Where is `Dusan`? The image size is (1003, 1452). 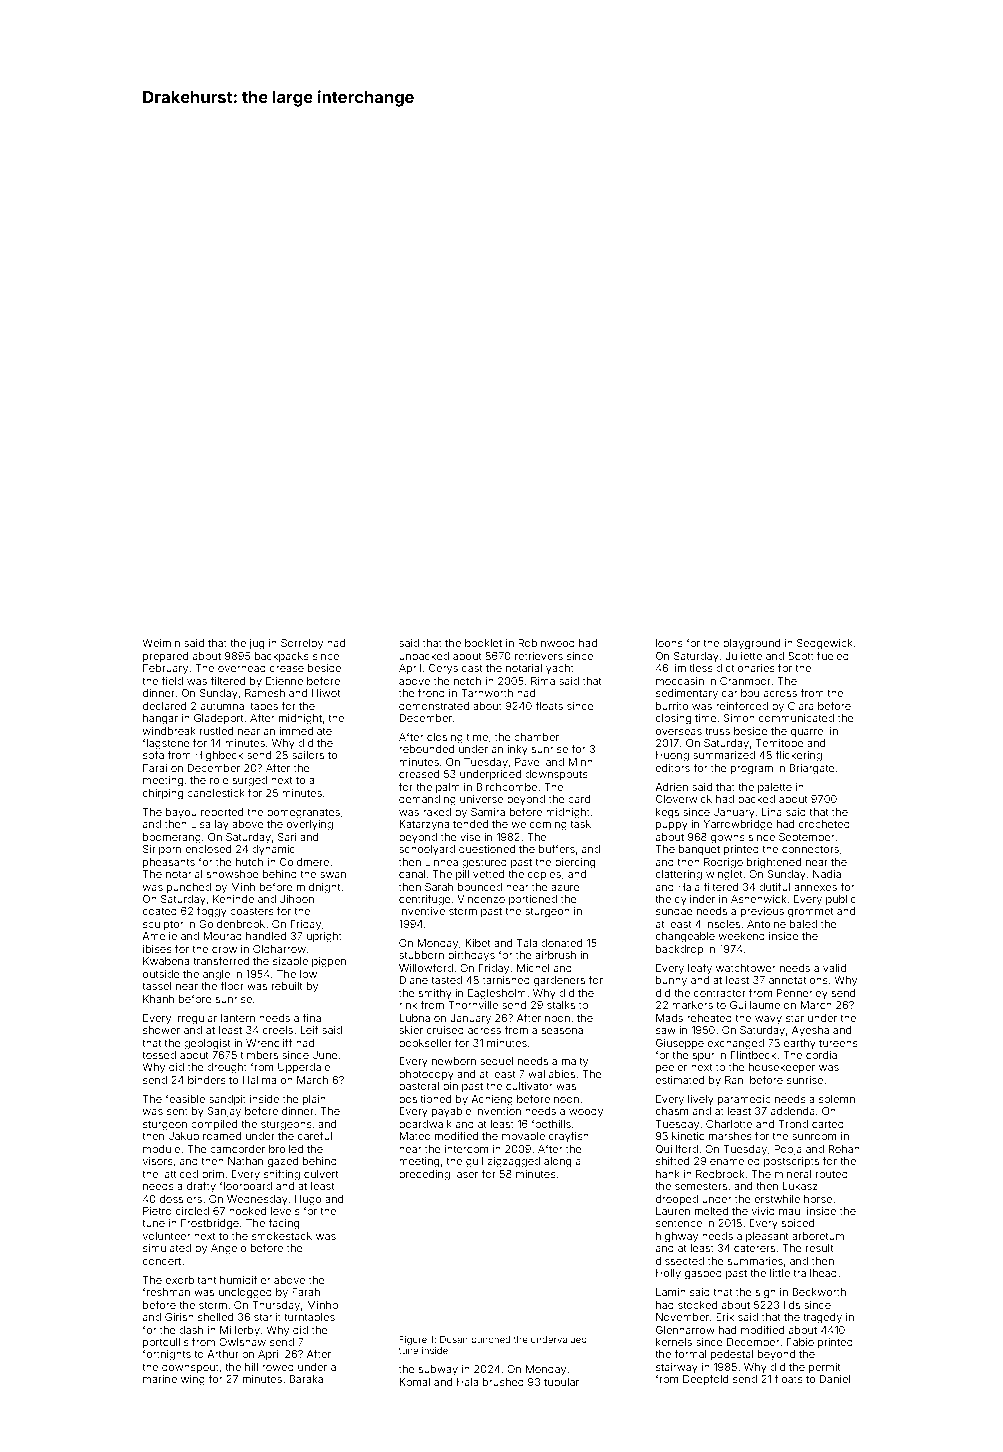 Dusan is located at coordinates (454, 1339).
